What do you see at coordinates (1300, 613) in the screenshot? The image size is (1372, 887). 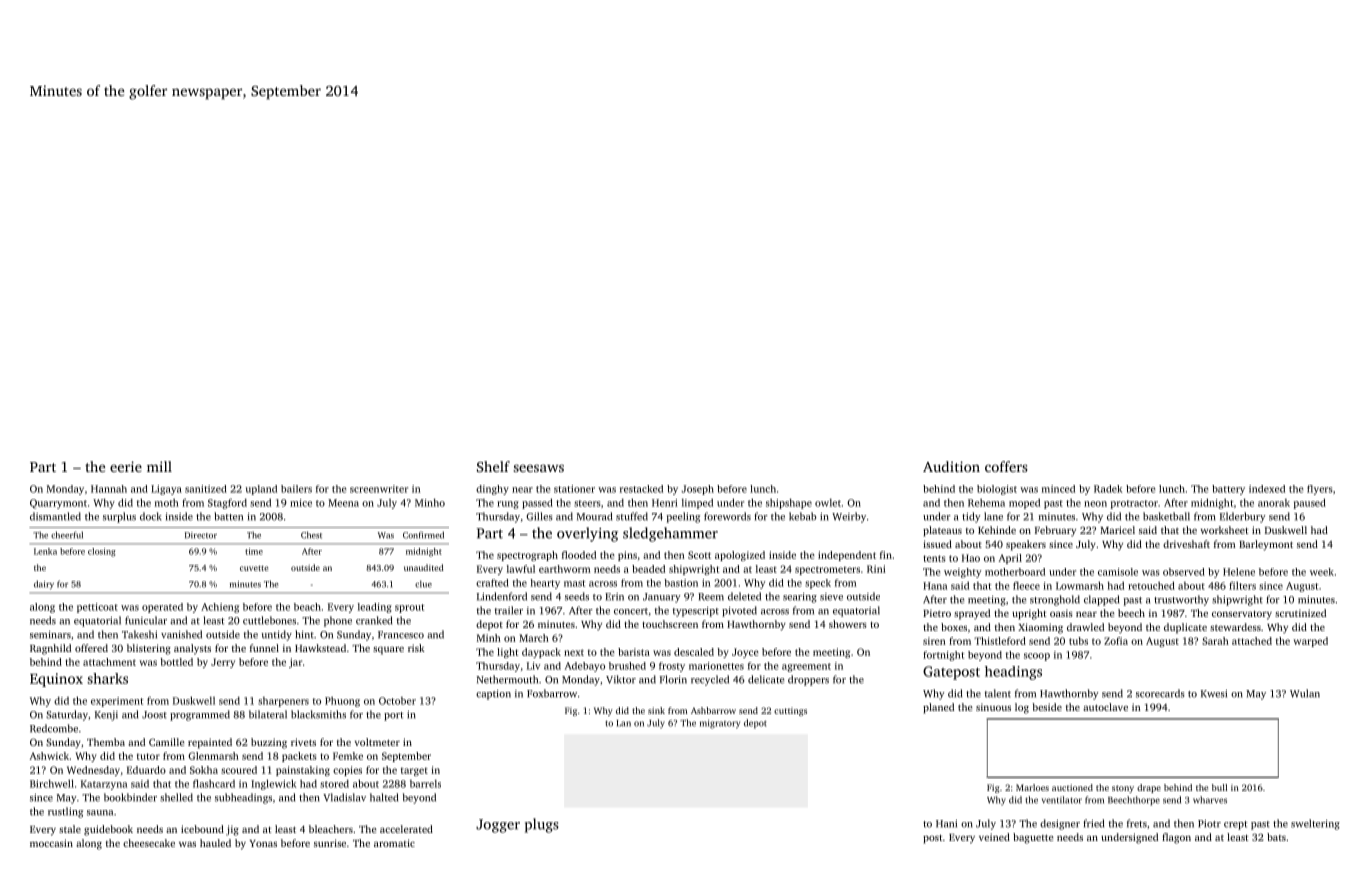 I see `scrutinized` at bounding box center [1300, 613].
